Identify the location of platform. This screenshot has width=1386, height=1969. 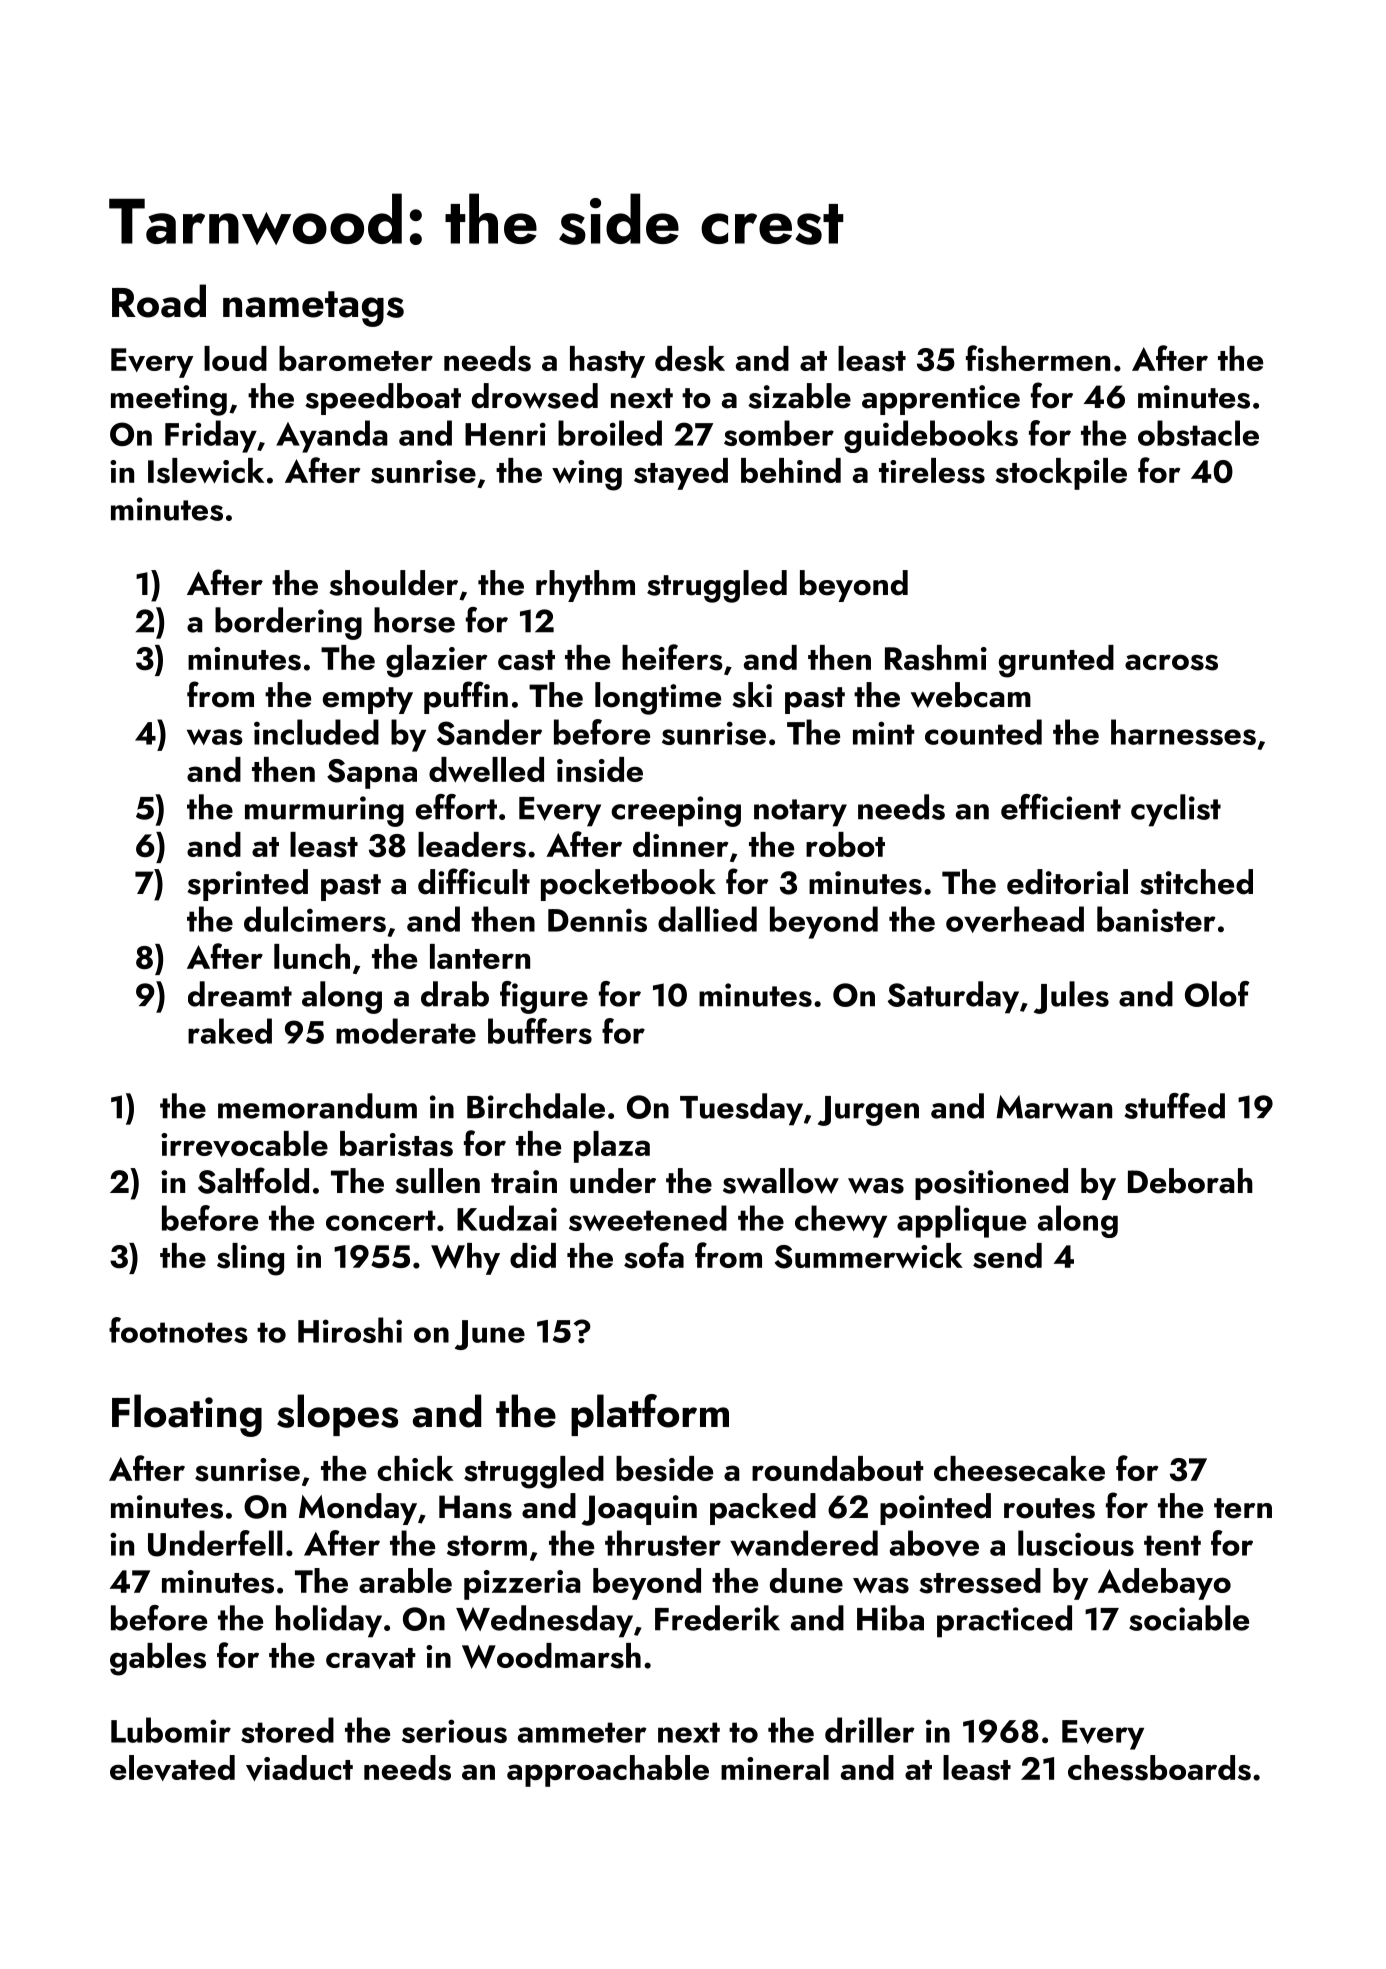
(650, 1415).
